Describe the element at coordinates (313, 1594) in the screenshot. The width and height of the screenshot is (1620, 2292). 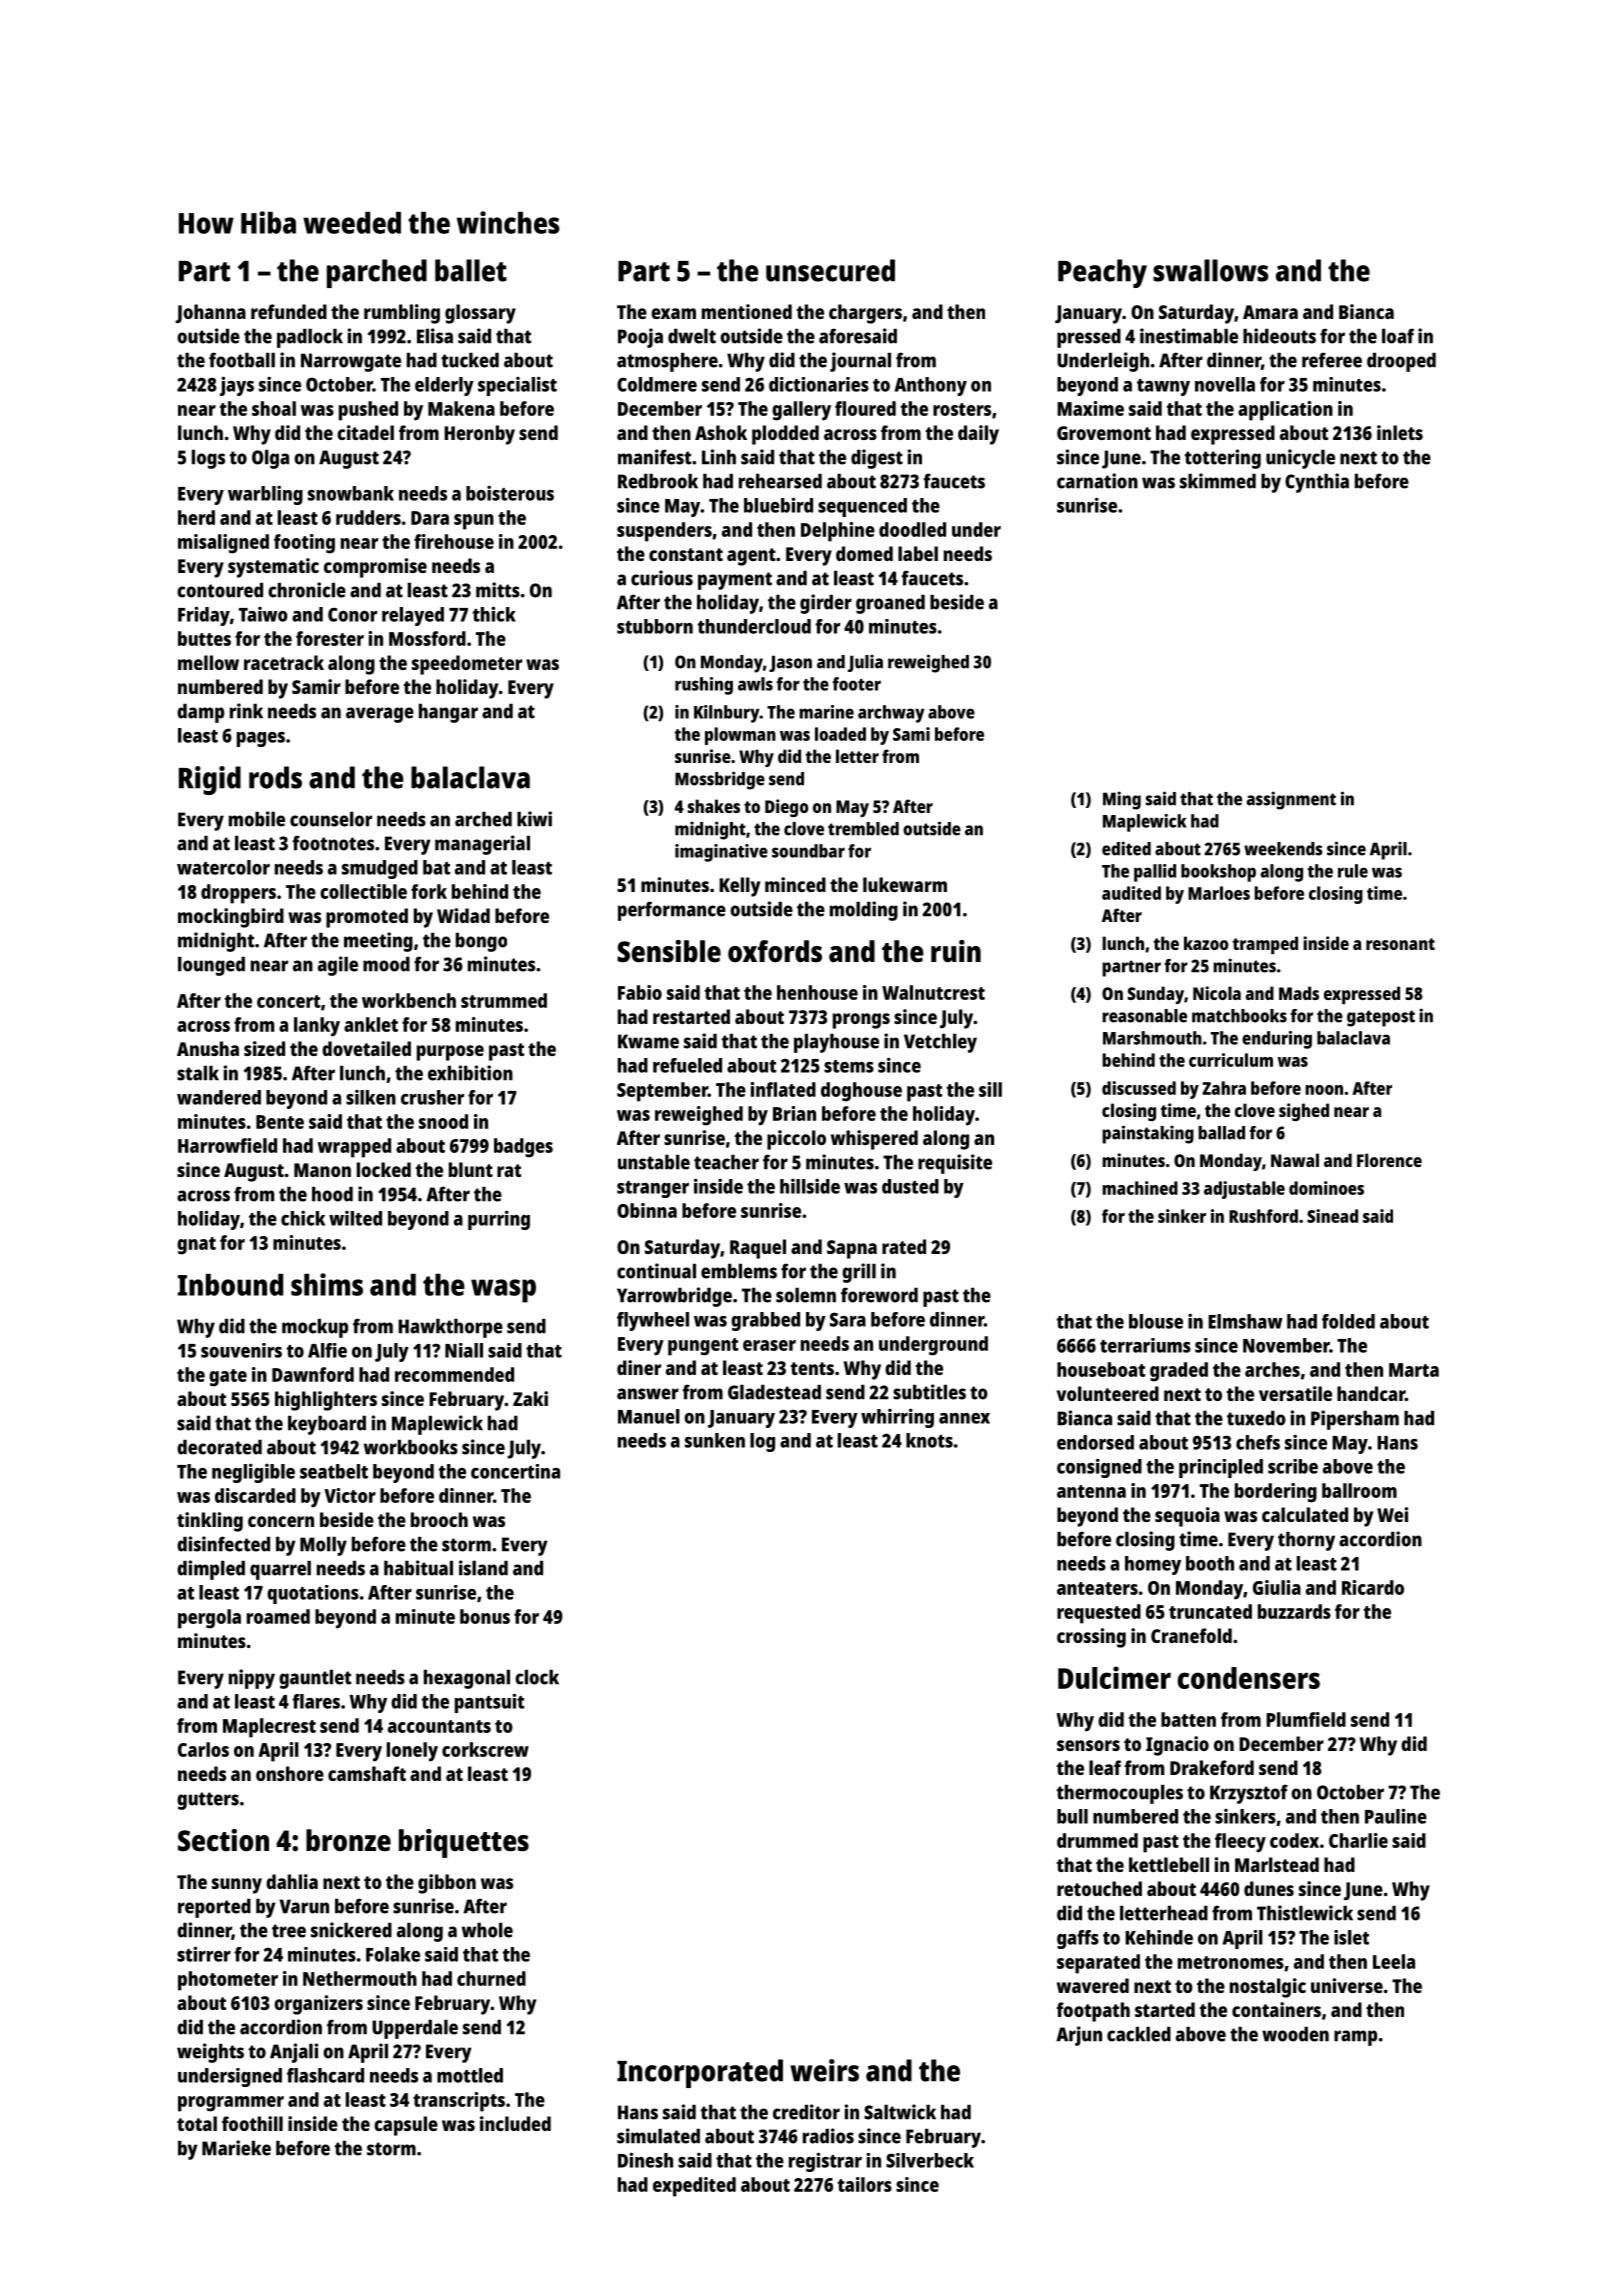
I see `quotations` at that location.
